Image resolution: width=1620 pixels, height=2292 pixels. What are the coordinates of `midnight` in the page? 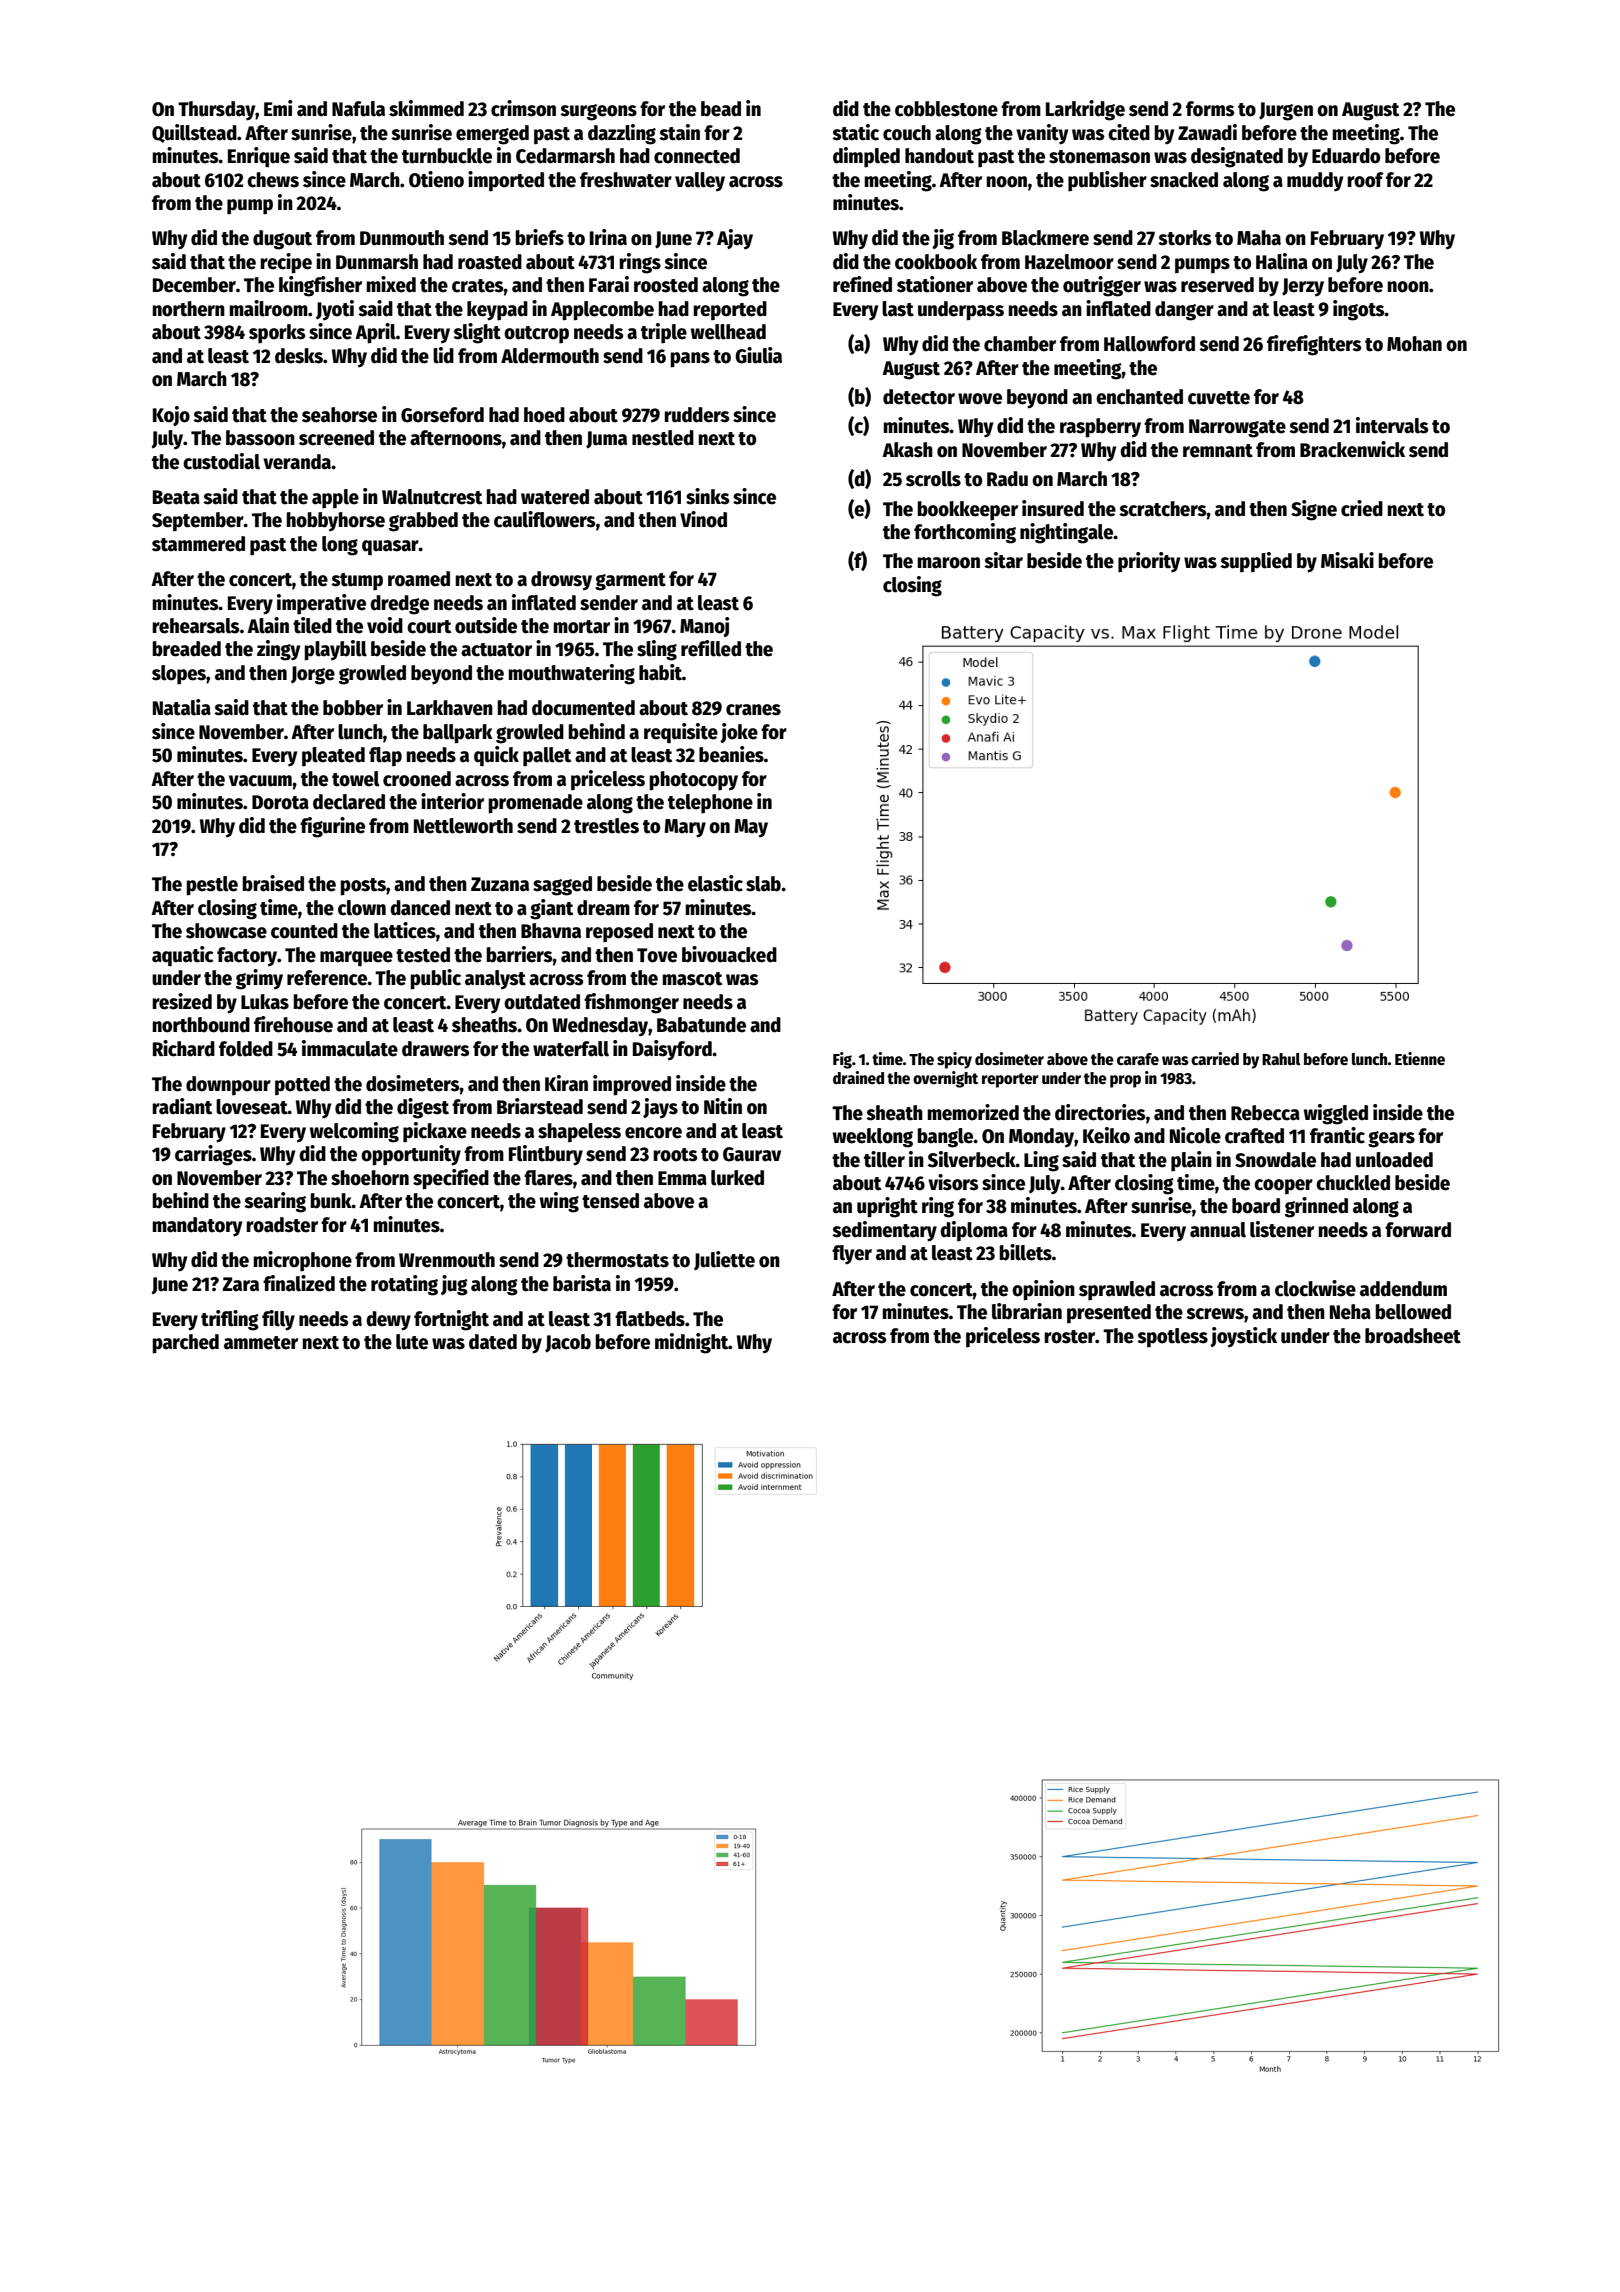 It's located at (692, 1343).
